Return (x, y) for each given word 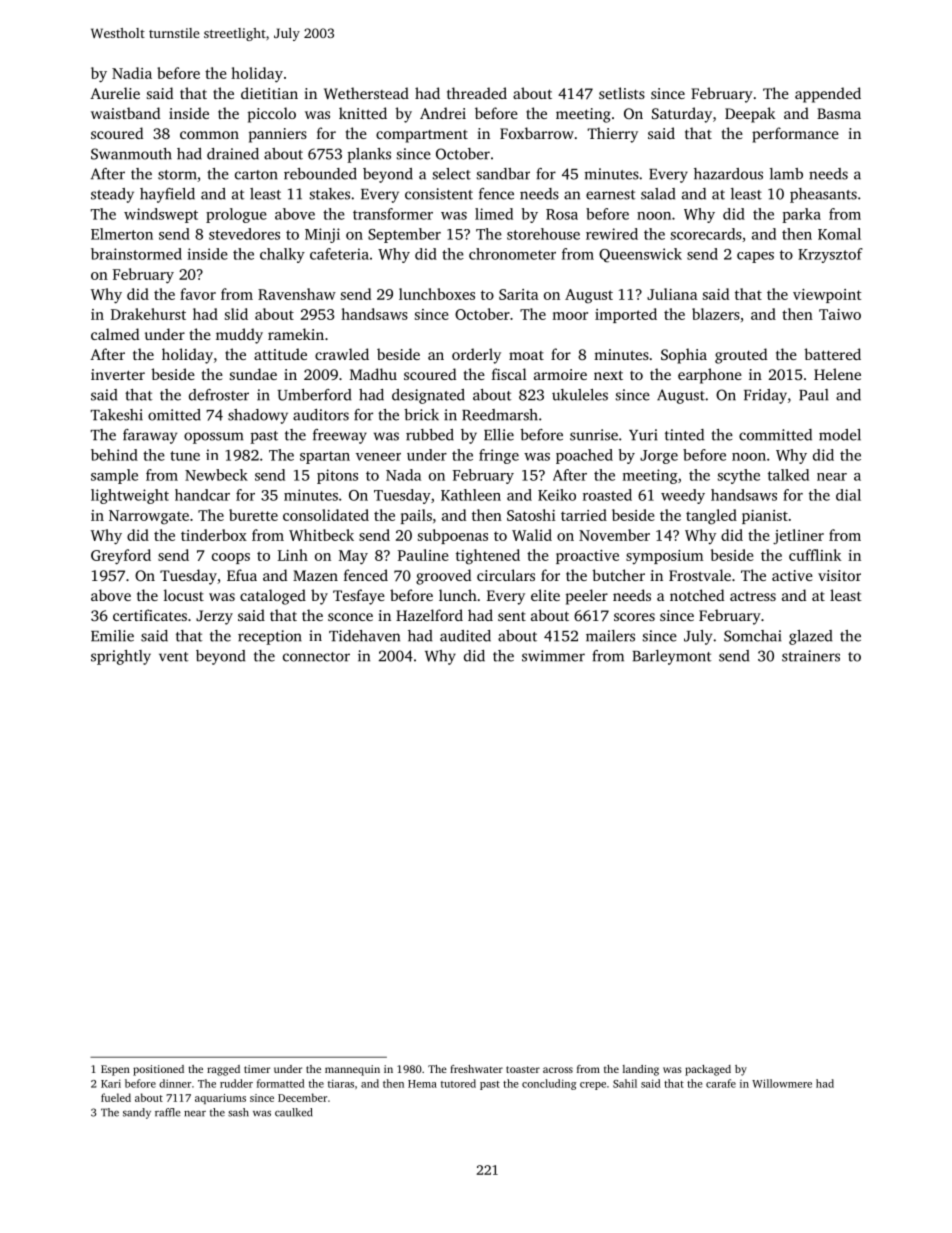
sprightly (121, 657)
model (840, 435)
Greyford (121, 557)
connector (316, 657)
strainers (811, 656)
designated (428, 396)
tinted (684, 435)
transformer (393, 214)
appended (828, 95)
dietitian (269, 93)
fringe (499, 456)
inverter (118, 374)
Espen (115, 1070)
